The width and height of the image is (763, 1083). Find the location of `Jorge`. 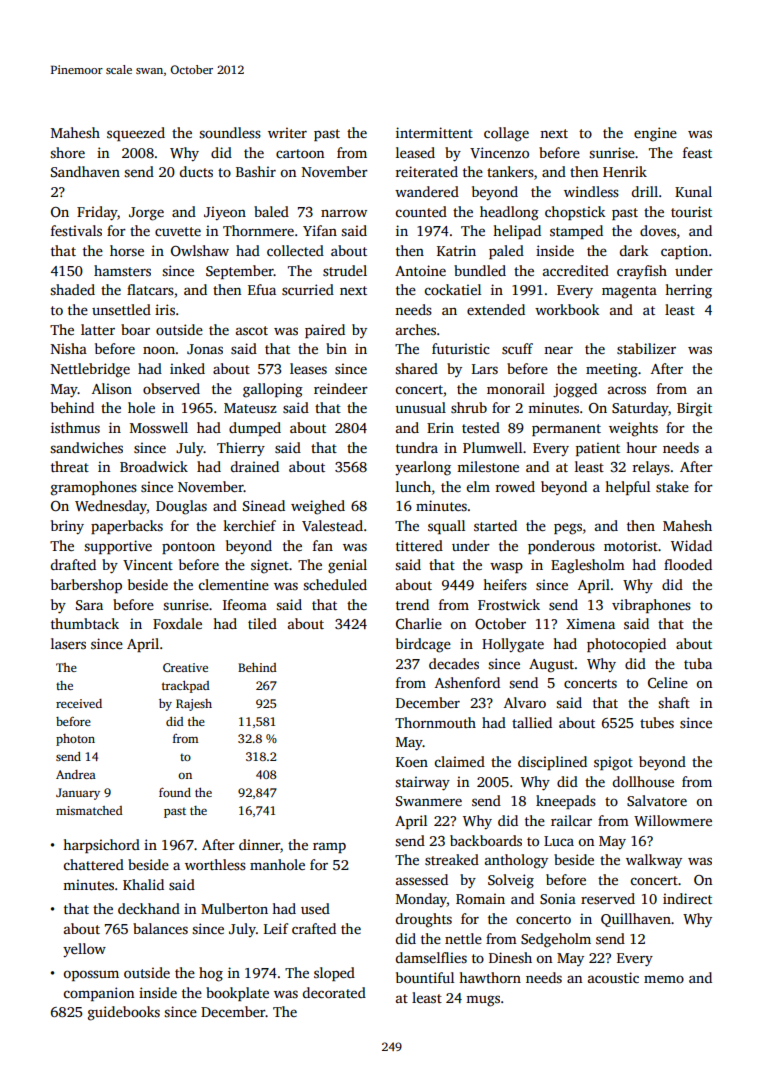

Jorge is located at coordinates (146, 214).
